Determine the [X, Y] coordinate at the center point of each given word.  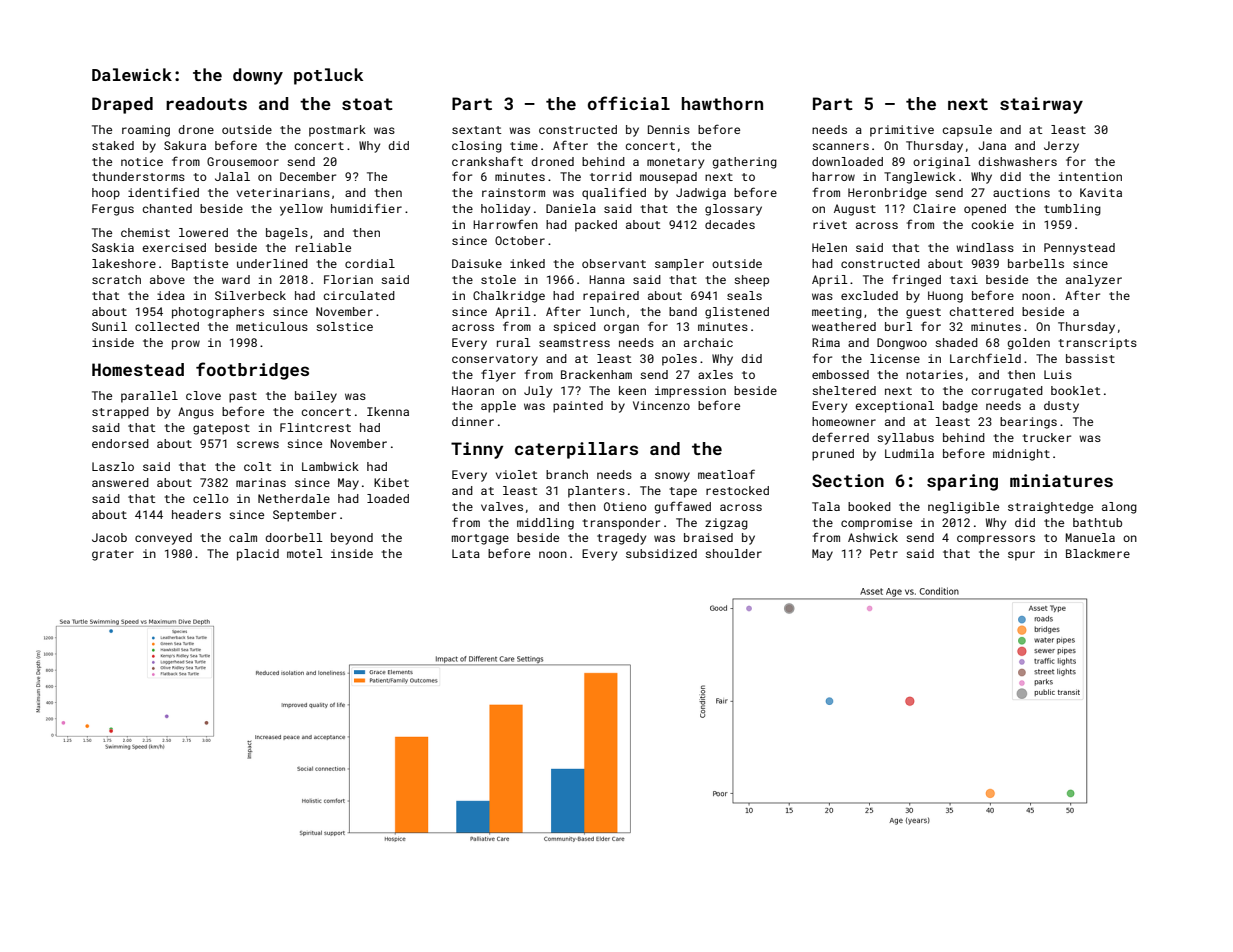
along [1119, 508]
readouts [206, 103]
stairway [1041, 105]
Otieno [625, 506]
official [629, 103]
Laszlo [113, 466]
